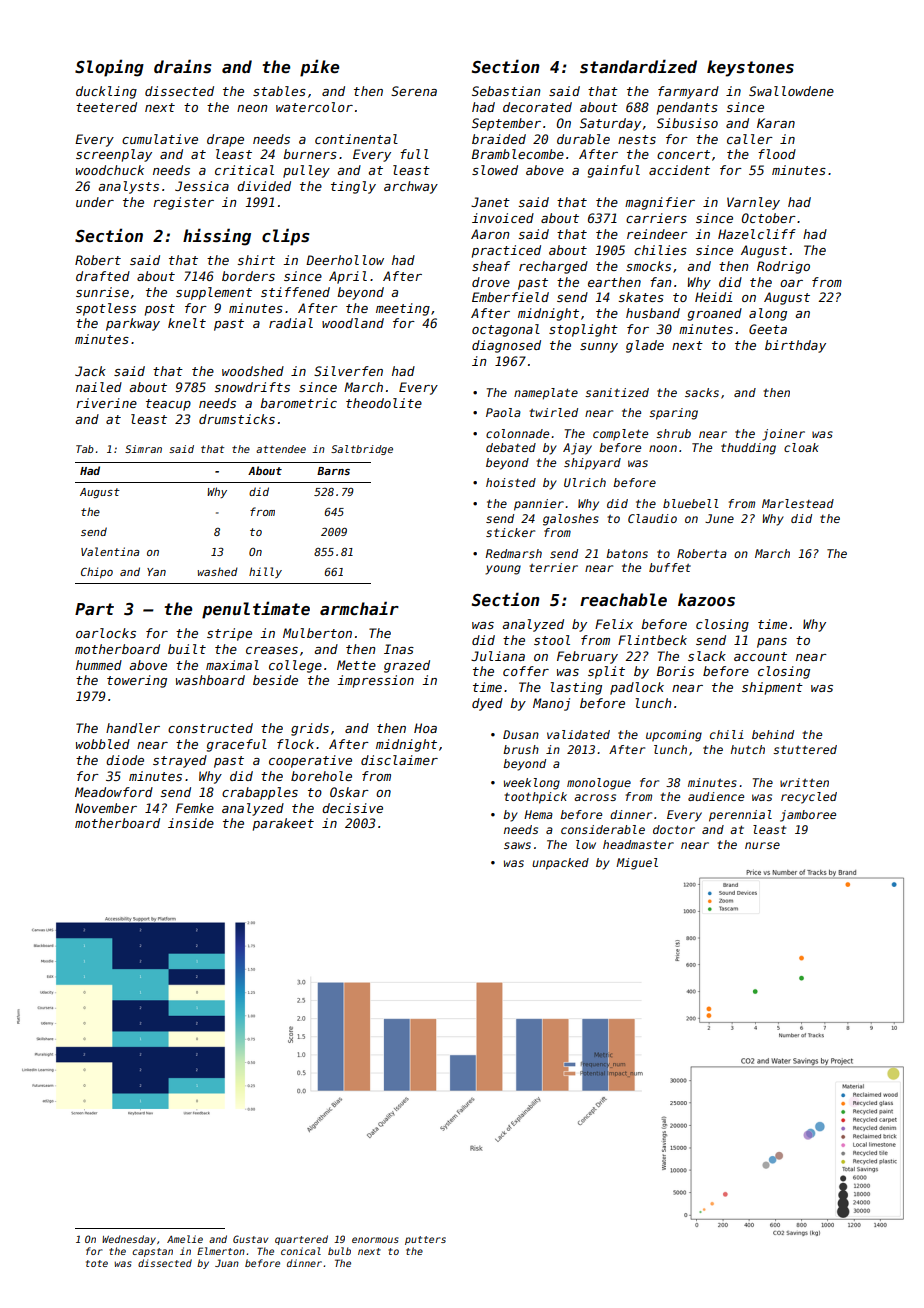  Describe the element at coordinates (506, 91) in the screenshot. I see `Sebastian` at that location.
